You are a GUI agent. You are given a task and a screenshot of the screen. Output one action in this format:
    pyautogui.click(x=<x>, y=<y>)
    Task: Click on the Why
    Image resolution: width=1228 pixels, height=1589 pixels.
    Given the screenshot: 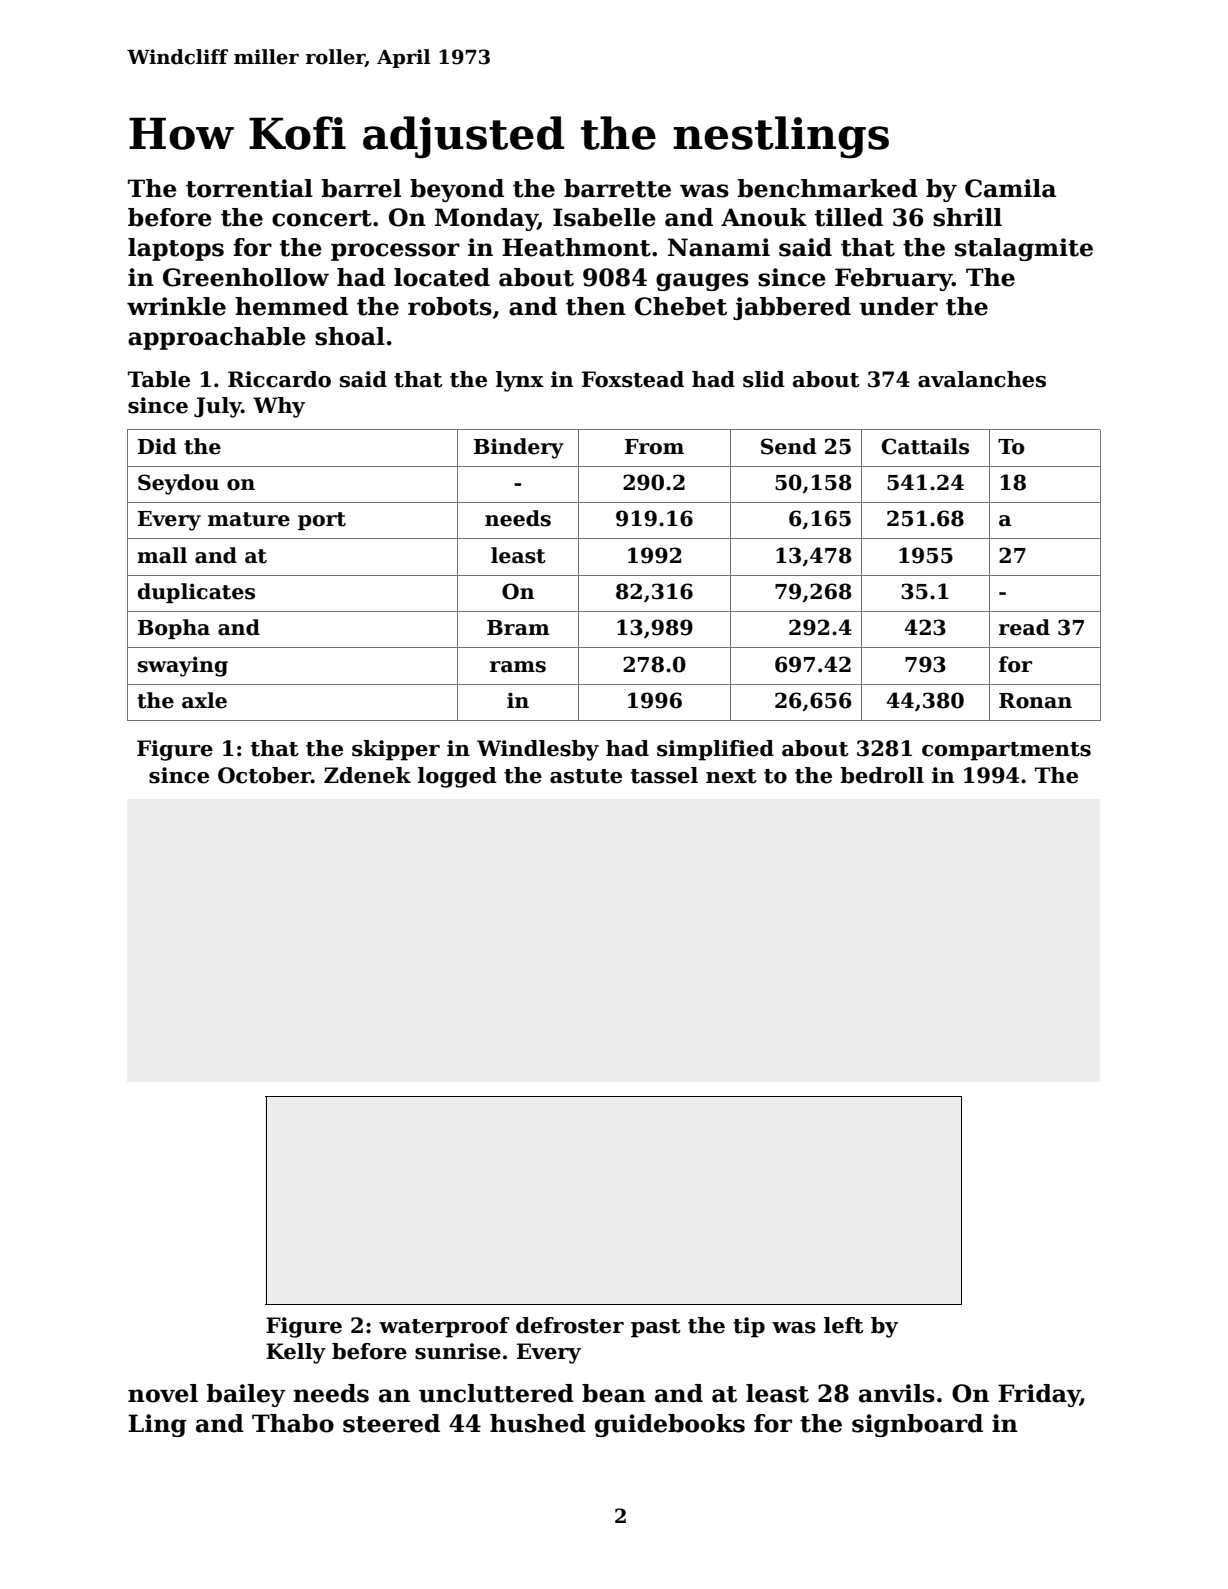 What is the action you would take?
    pyautogui.click(x=279, y=407)
